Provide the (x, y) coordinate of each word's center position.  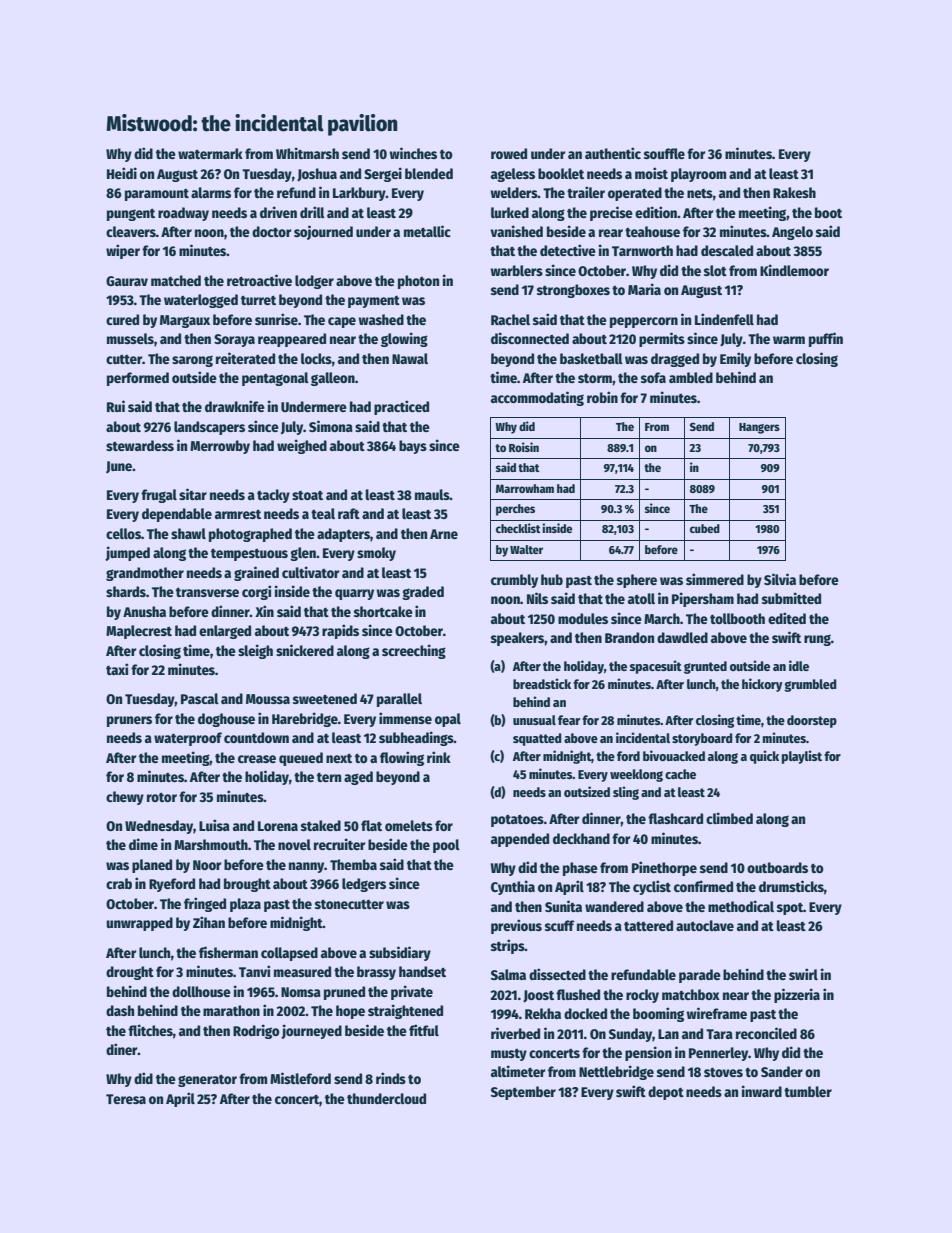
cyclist (652, 887)
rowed (509, 153)
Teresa (126, 1099)
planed (152, 866)
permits (662, 339)
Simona (331, 426)
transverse (207, 592)
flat (371, 825)
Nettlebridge (616, 1072)
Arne (444, 534)
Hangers (759, 428)
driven (278, 212)
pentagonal (275, 379)
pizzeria (797, 995)
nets (700, 193)
